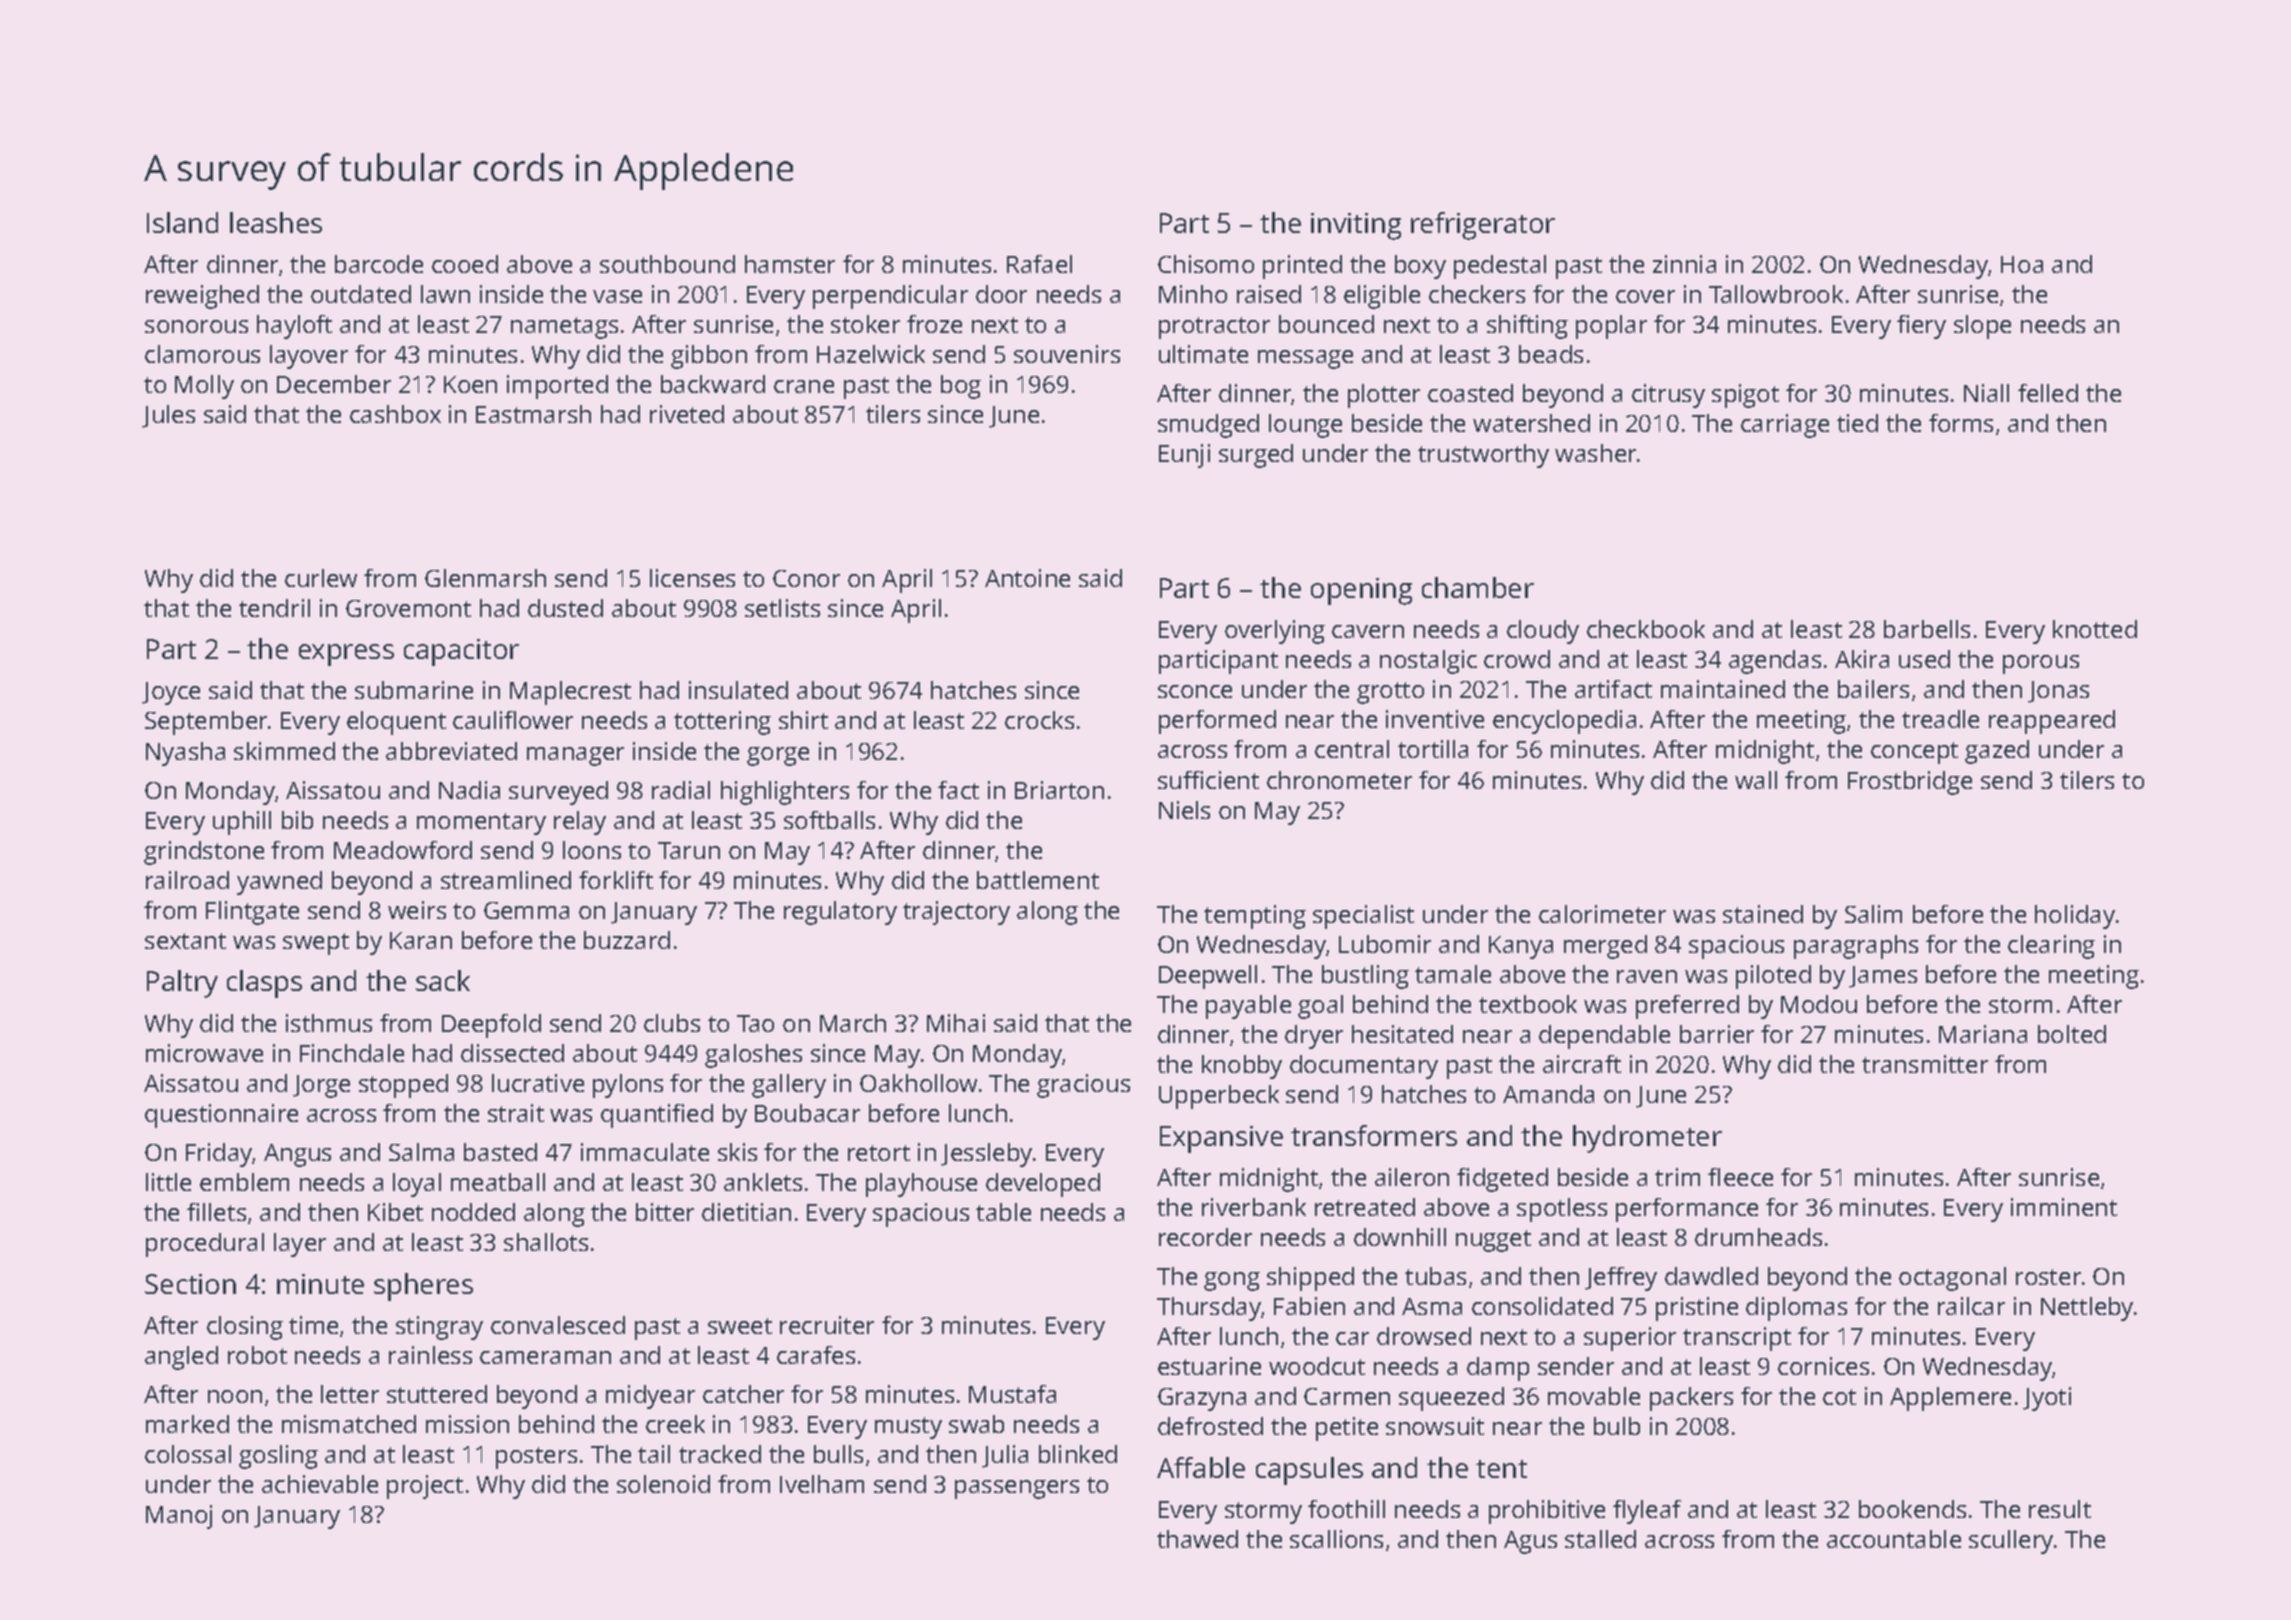 Image resolution: width=2291 pixels, height=1620 pixels. Describe the element at coordinates (1763, 914) in the screenshot. I see `stained` at that location.
